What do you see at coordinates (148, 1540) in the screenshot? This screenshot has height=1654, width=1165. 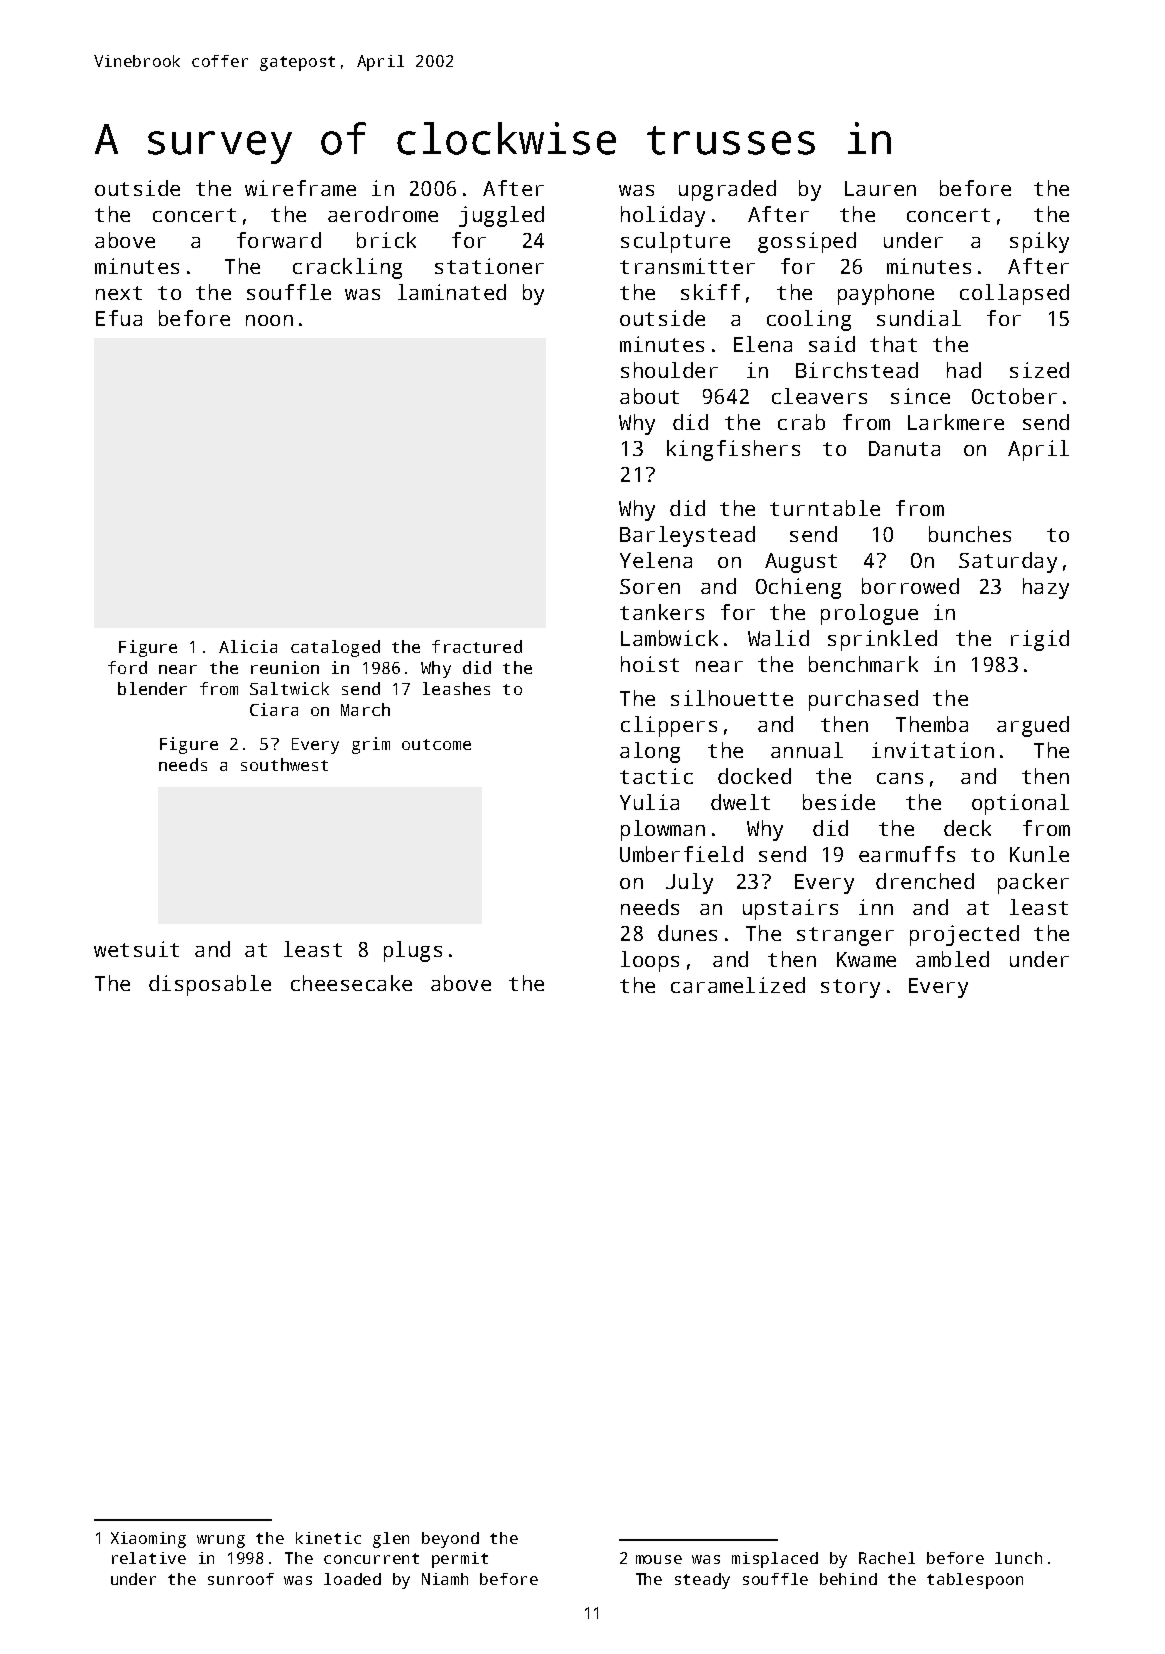 I see `Xiaoming` at bounding box center [148, 1540].
